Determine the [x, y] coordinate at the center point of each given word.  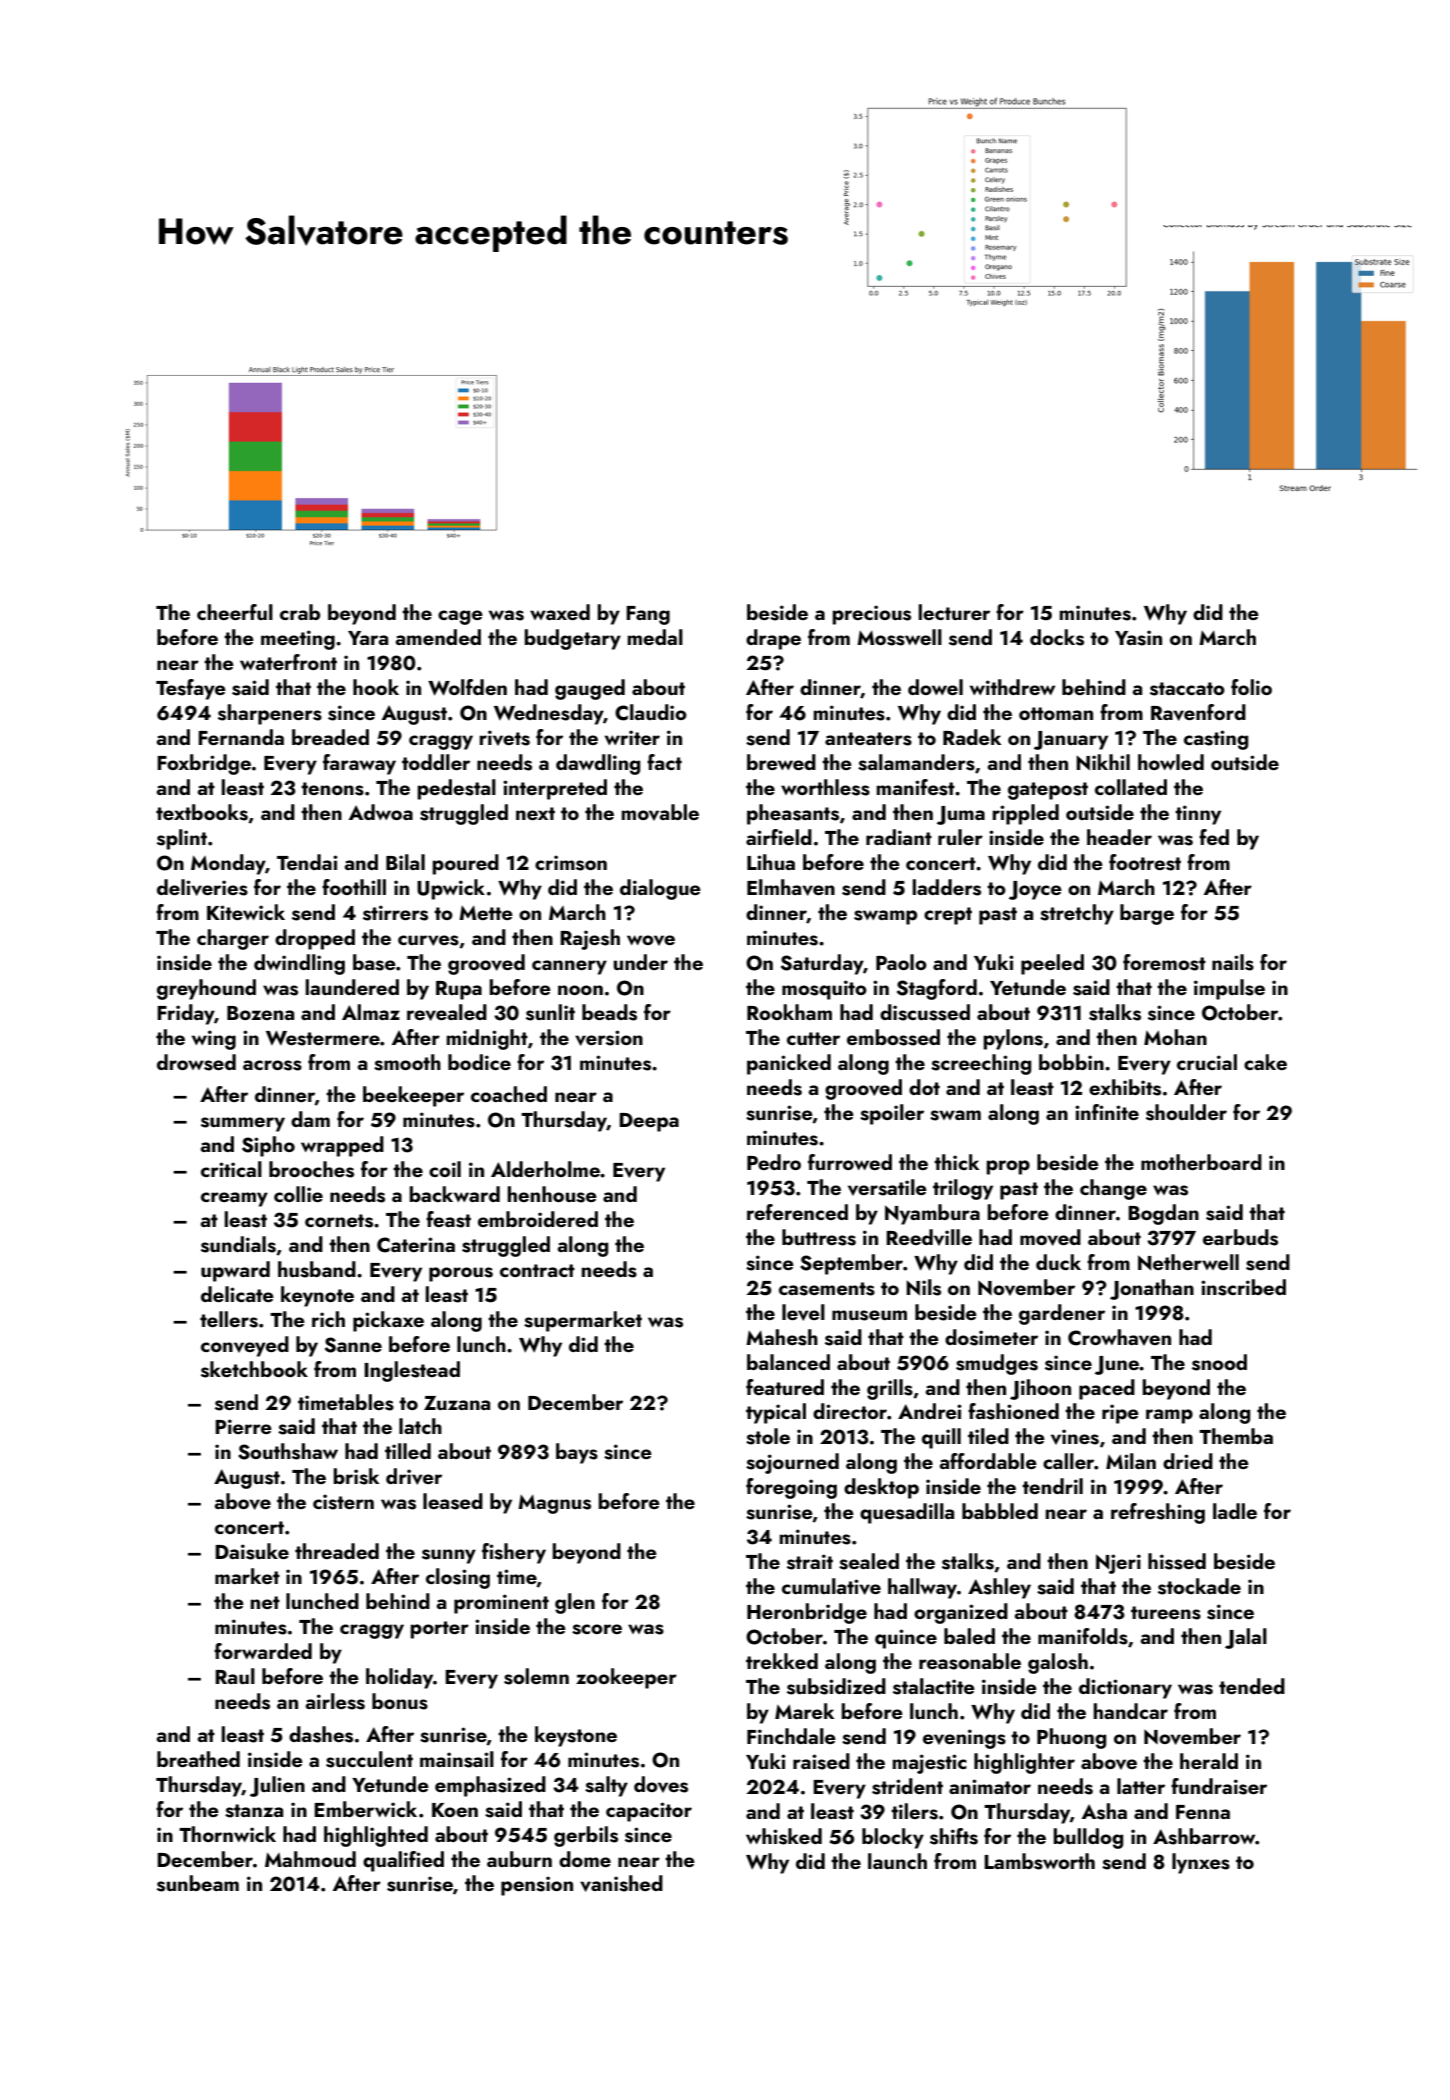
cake [1265, 1062]
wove [651, 940]
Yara [368, 638]
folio [1251, 687]
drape [773, 639]
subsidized [836, 1686]
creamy [234, 1199]
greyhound [206, 989]
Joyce [1035, 890]
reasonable [970, 1661]
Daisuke [252, 1551]
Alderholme [545, 1169]
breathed [198, 1759]
